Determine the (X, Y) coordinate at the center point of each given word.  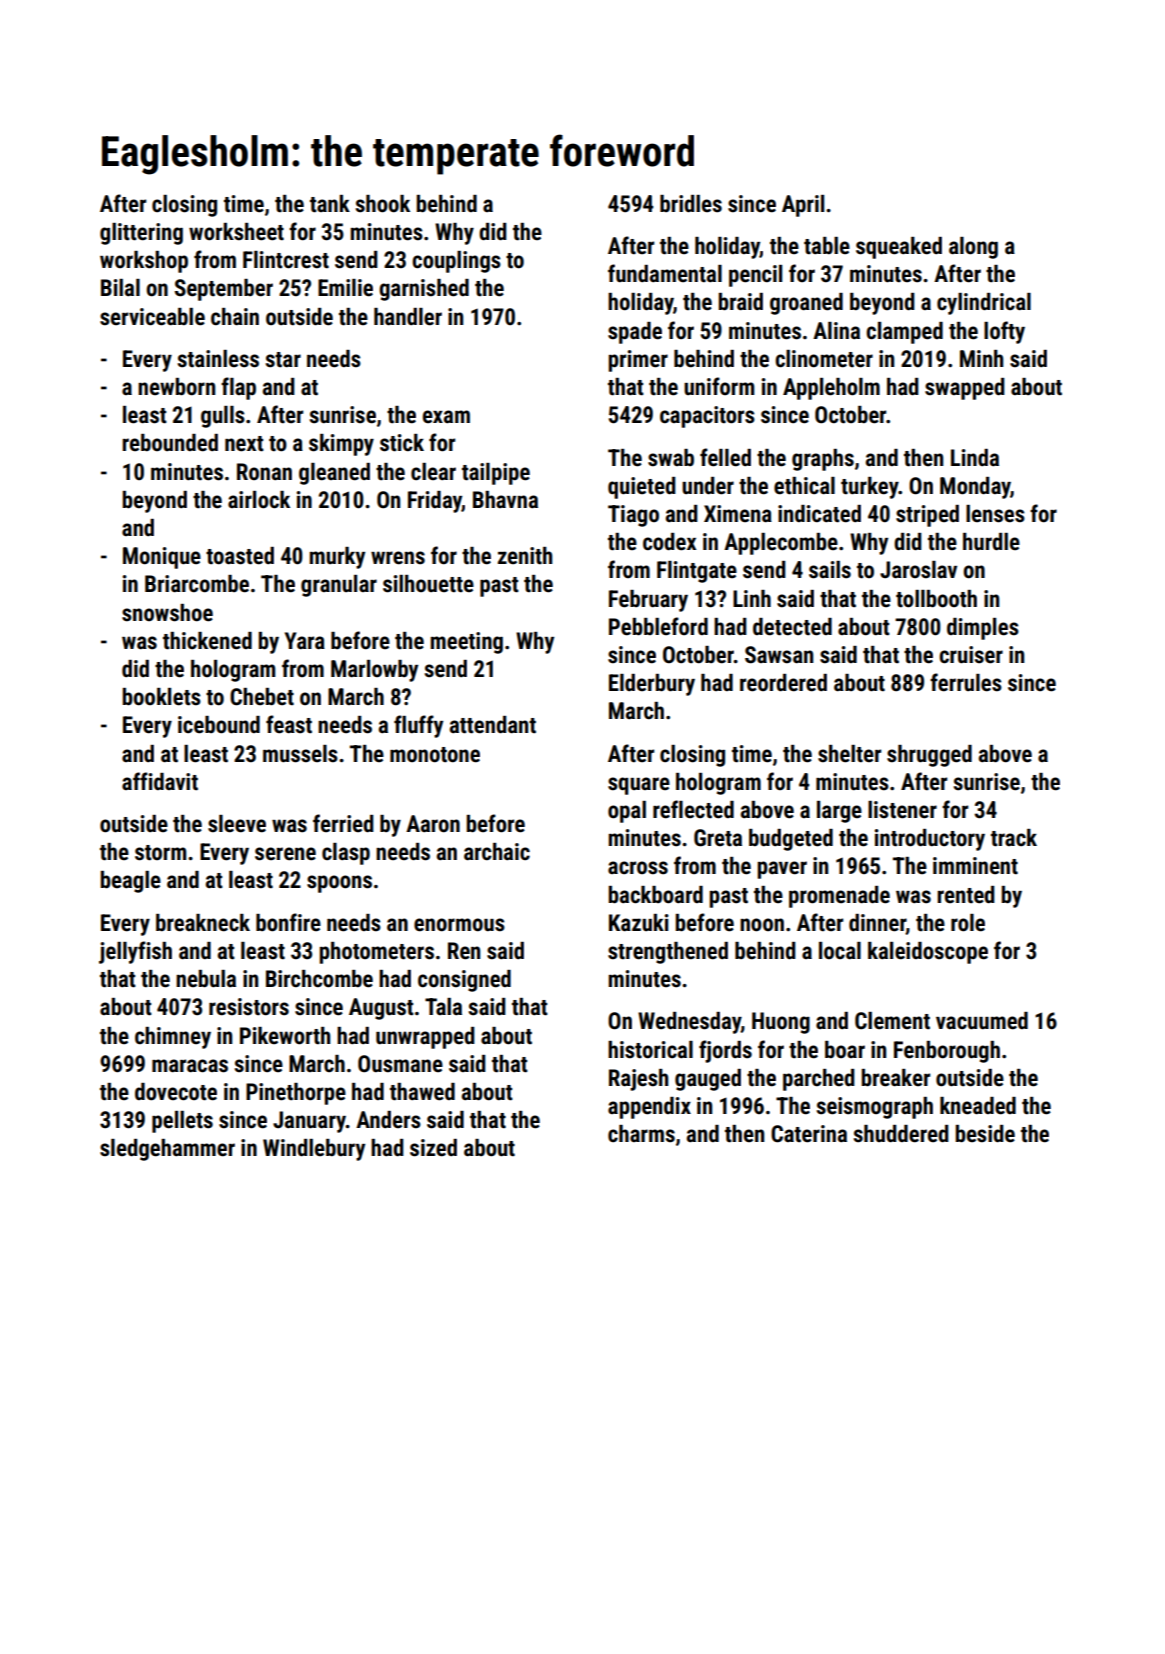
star (283, 360)
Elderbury (652, 685)
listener (902, 810)
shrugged (929, 756)
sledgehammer (167, 1150)
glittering (141, 234)
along (973, 248)
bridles (691, 204)
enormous (459, 925)
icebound (219, 725)
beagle (130, 882)
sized (433, 1148)
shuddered (901, 1134)
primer (638, 361)
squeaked (899, 248)
